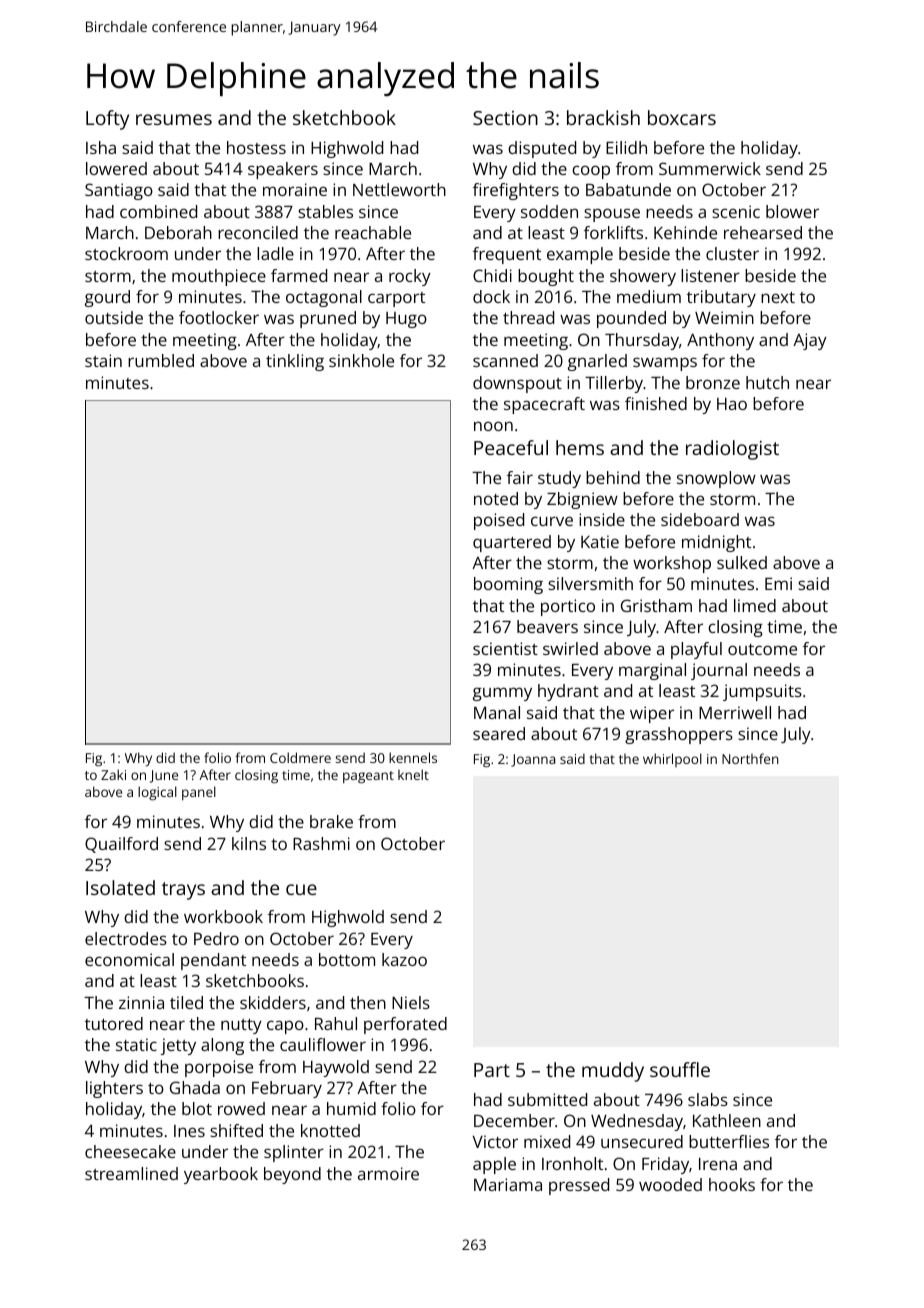  Describe the element at coordinates (161, 360) in the document. I see `rumbled` at that location.
